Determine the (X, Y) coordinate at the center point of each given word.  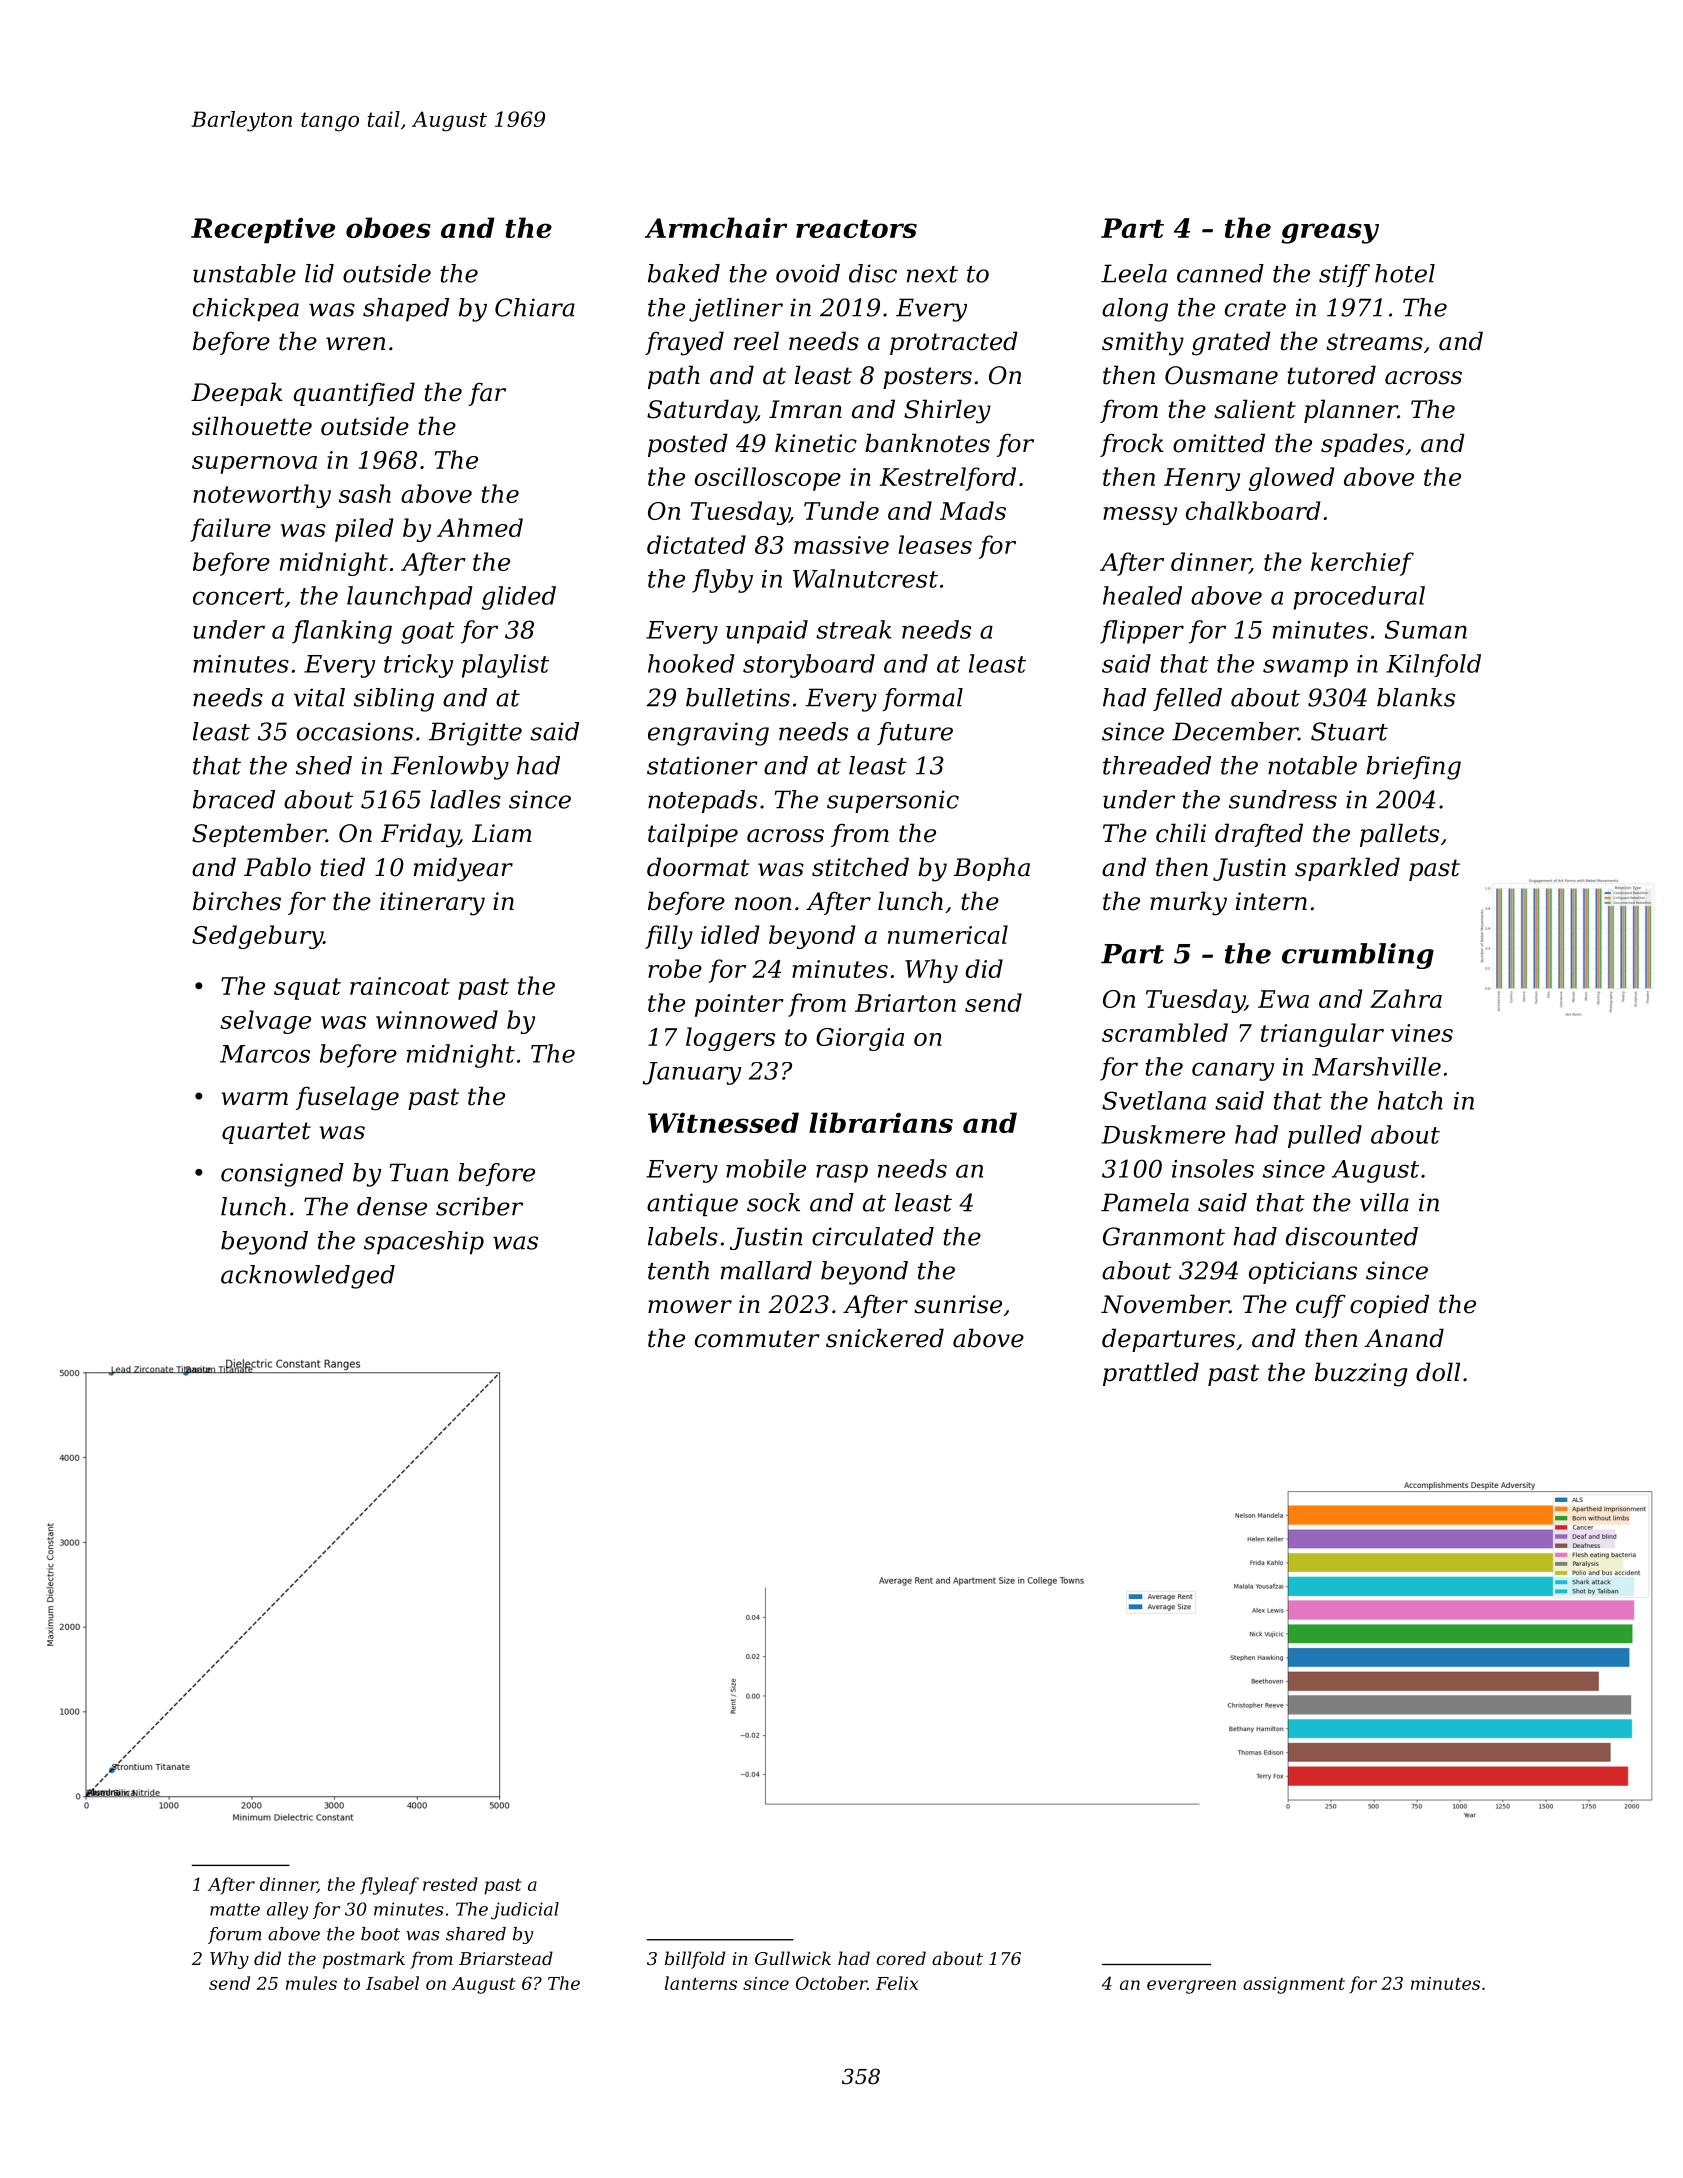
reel (756, 341)
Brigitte (475, 734)
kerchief (1362, 564)
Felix (897, 1983)
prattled (1151, 1374)
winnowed (437, 1019)
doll (1438, 1372)
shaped (406, 310)
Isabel (392, 1983)
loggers (730, 1039)
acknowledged (308, 1277)
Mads (973, 510)
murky (1188, 903)
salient (1255, 409)
